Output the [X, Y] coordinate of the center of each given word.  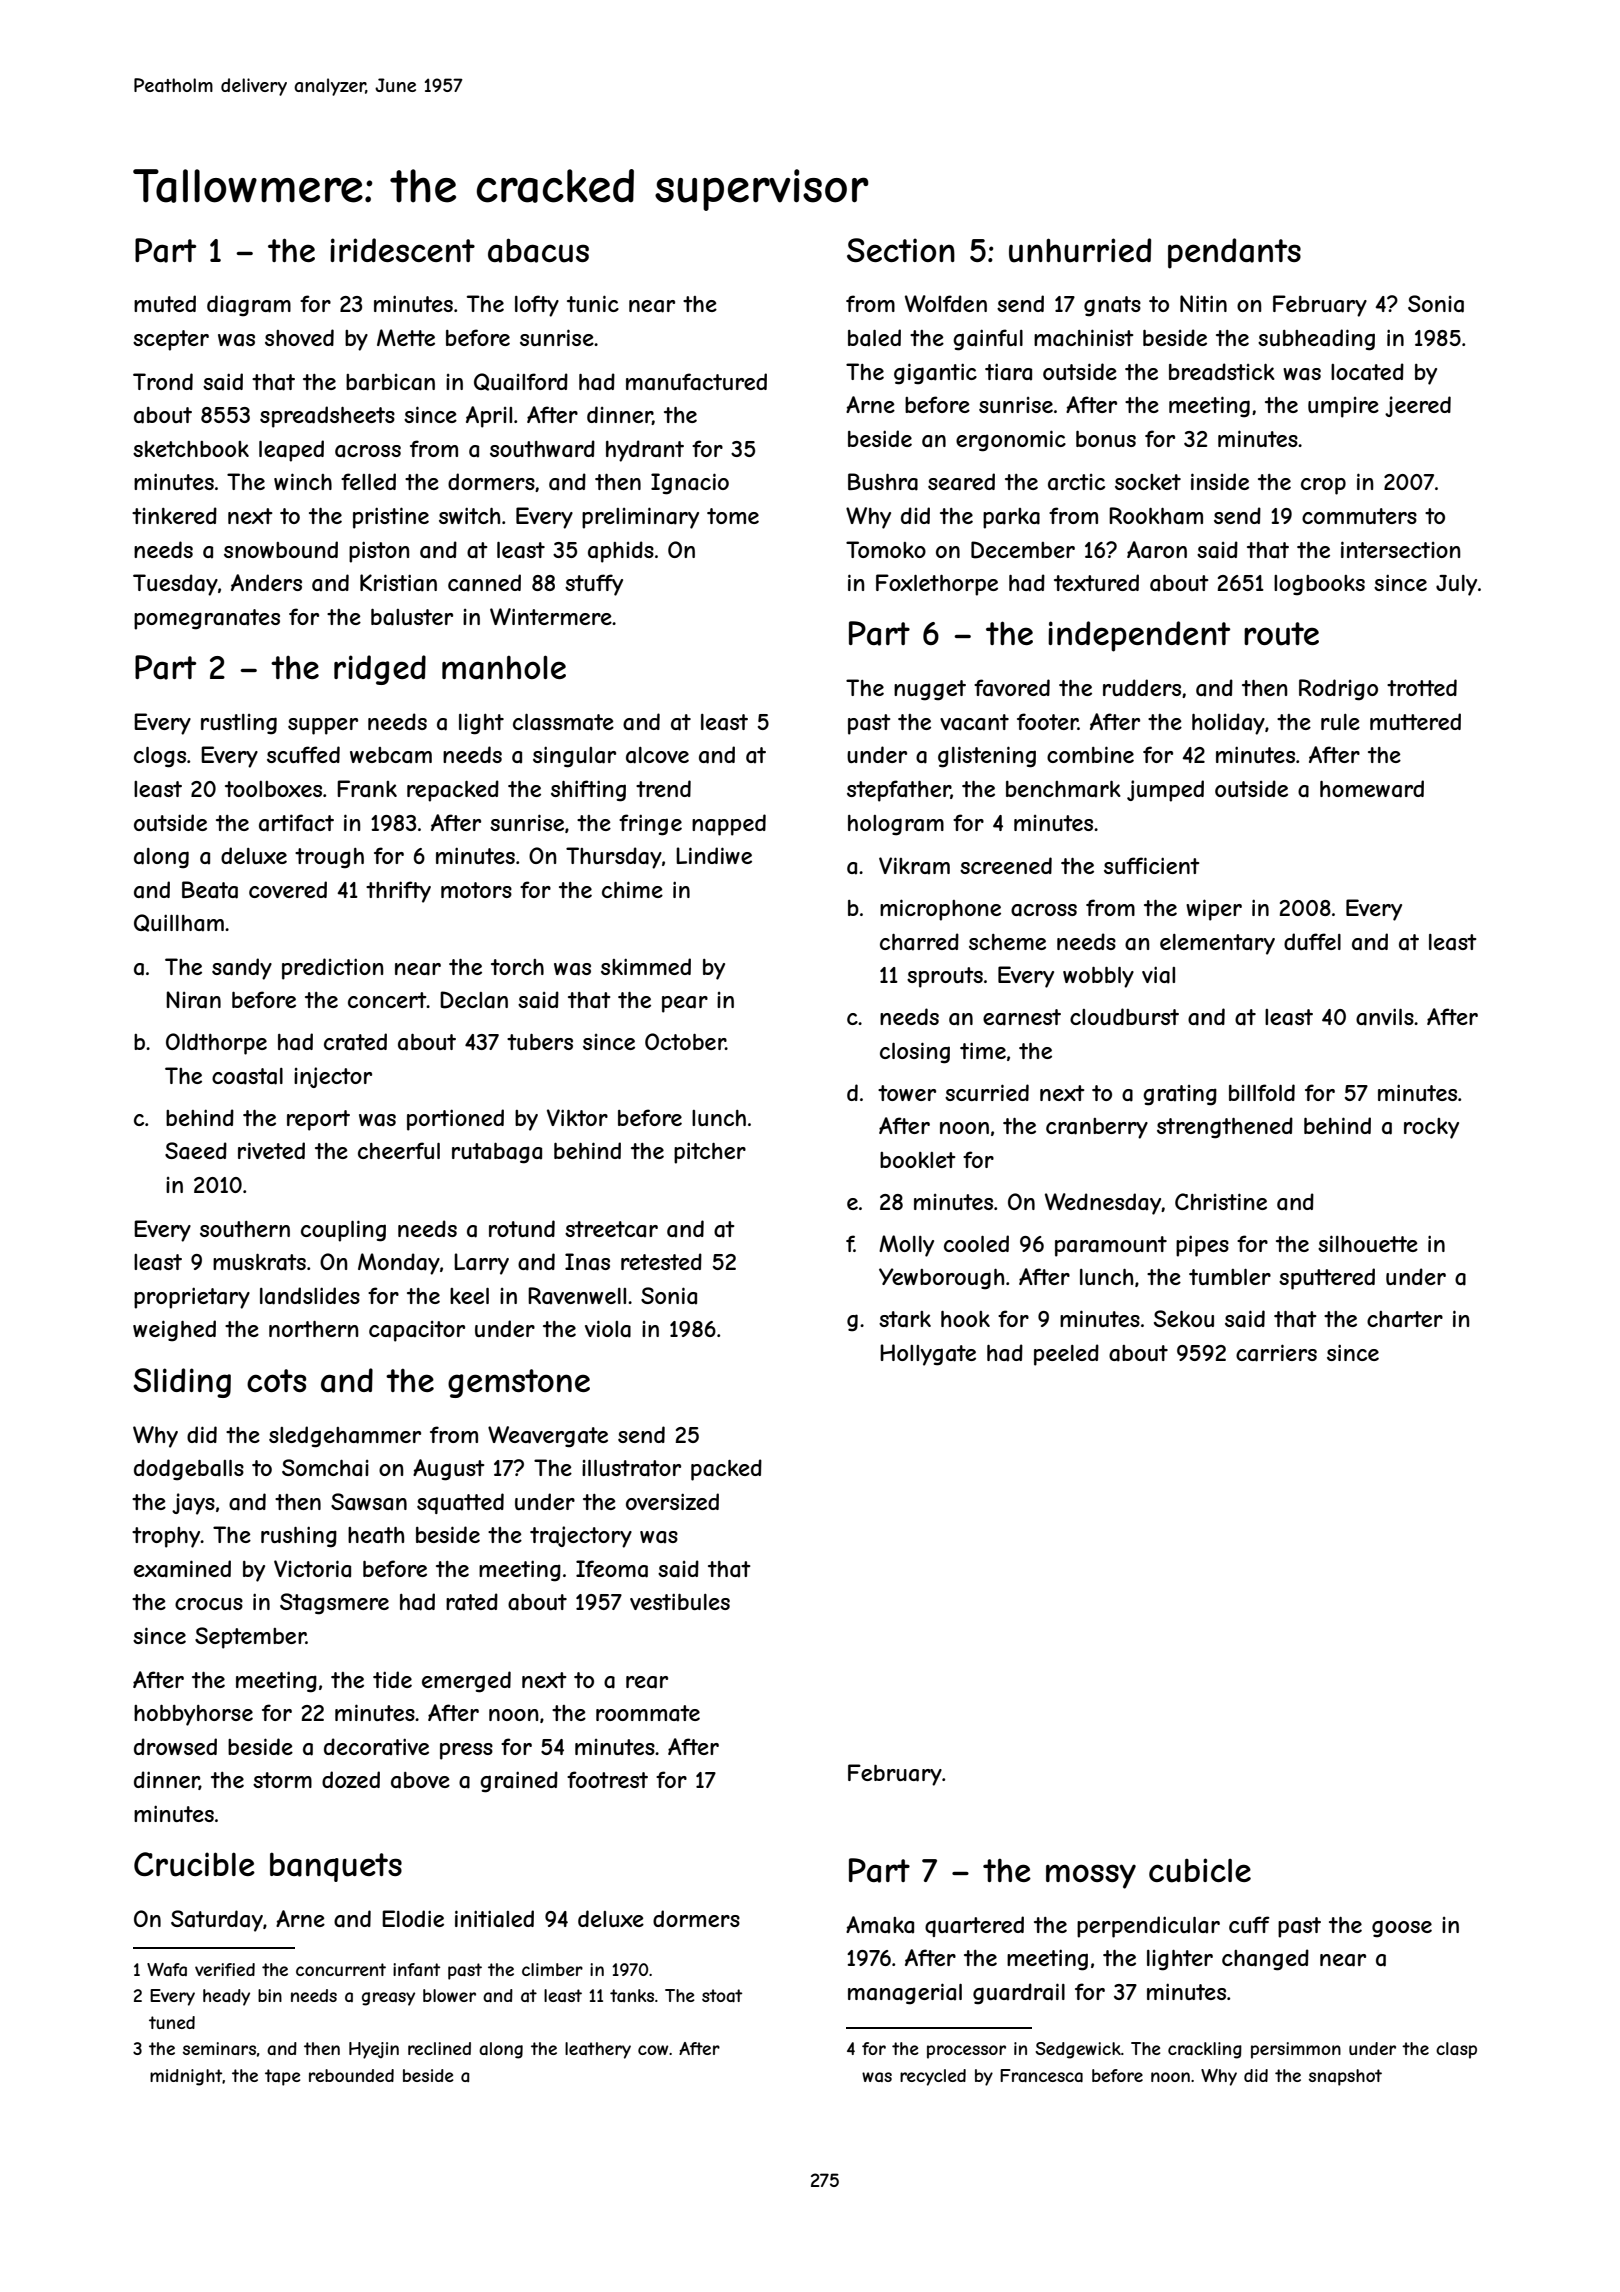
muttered [1415, 721]
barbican [390, 382]
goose [1402, 1929]
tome [733, 516]
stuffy [594, 585]
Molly [906, 1246]
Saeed [196, 1151]
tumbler [1230, 1277]
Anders [266, 582]
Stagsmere [334, 1604]
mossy [1091, 1876]
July [1456, 585]
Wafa [167, 1969]
